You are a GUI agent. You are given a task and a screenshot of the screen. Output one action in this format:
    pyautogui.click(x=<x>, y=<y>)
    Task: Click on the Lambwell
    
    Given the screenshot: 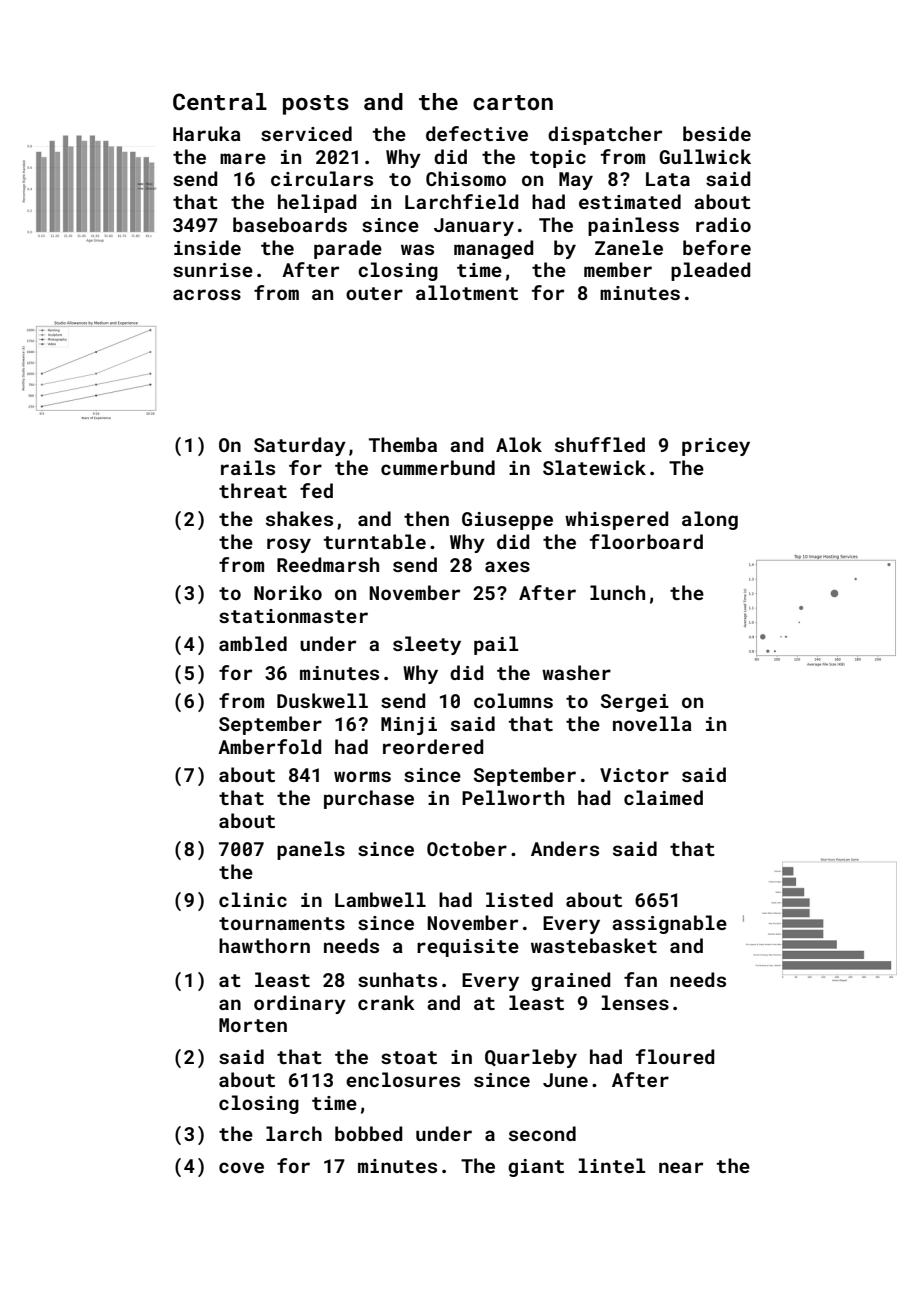 What is the action you would take?
    pyautogui.click(x=380, y=899)
